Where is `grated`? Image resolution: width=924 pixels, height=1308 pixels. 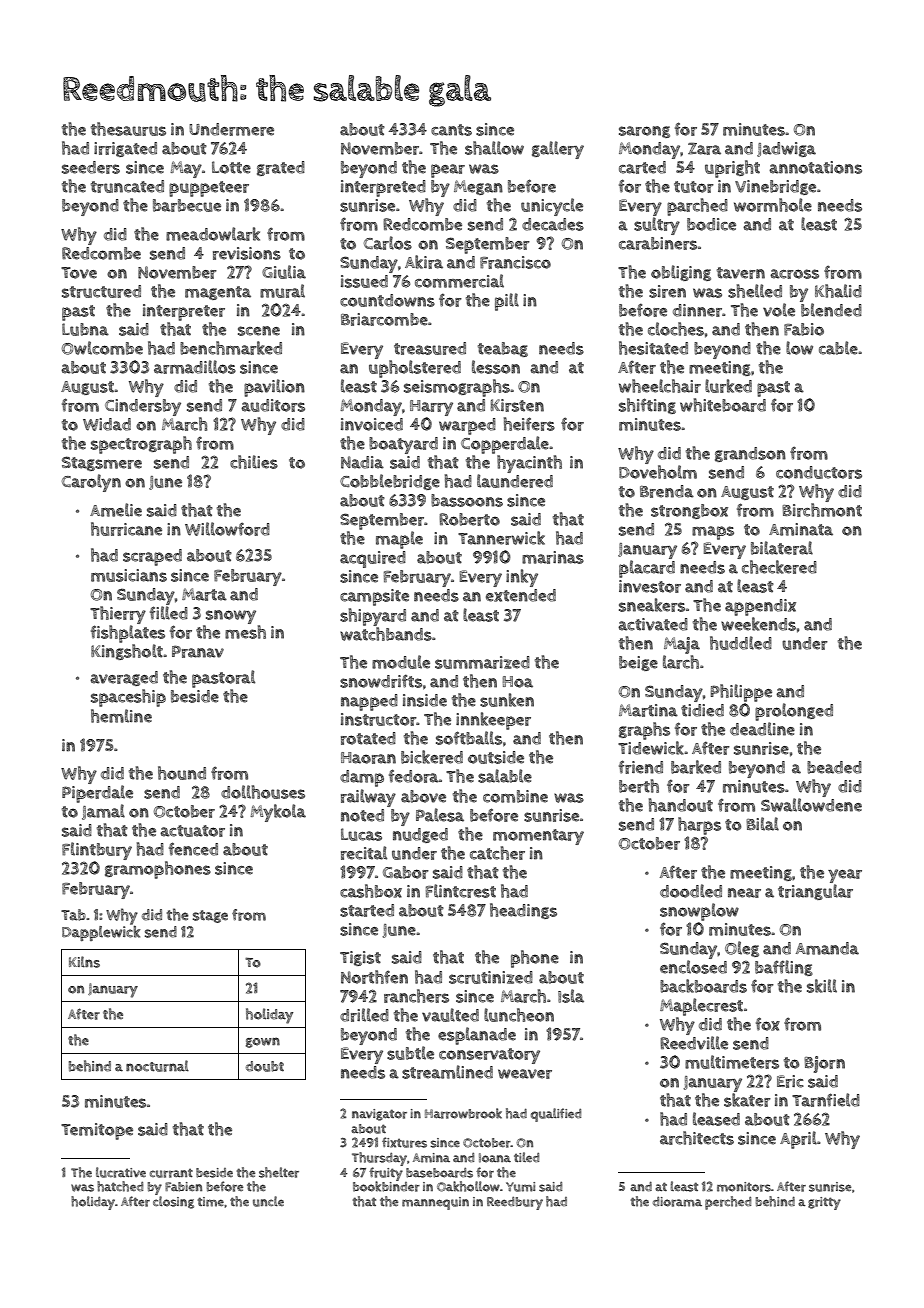 grated is located at coordinates (281, 168).
